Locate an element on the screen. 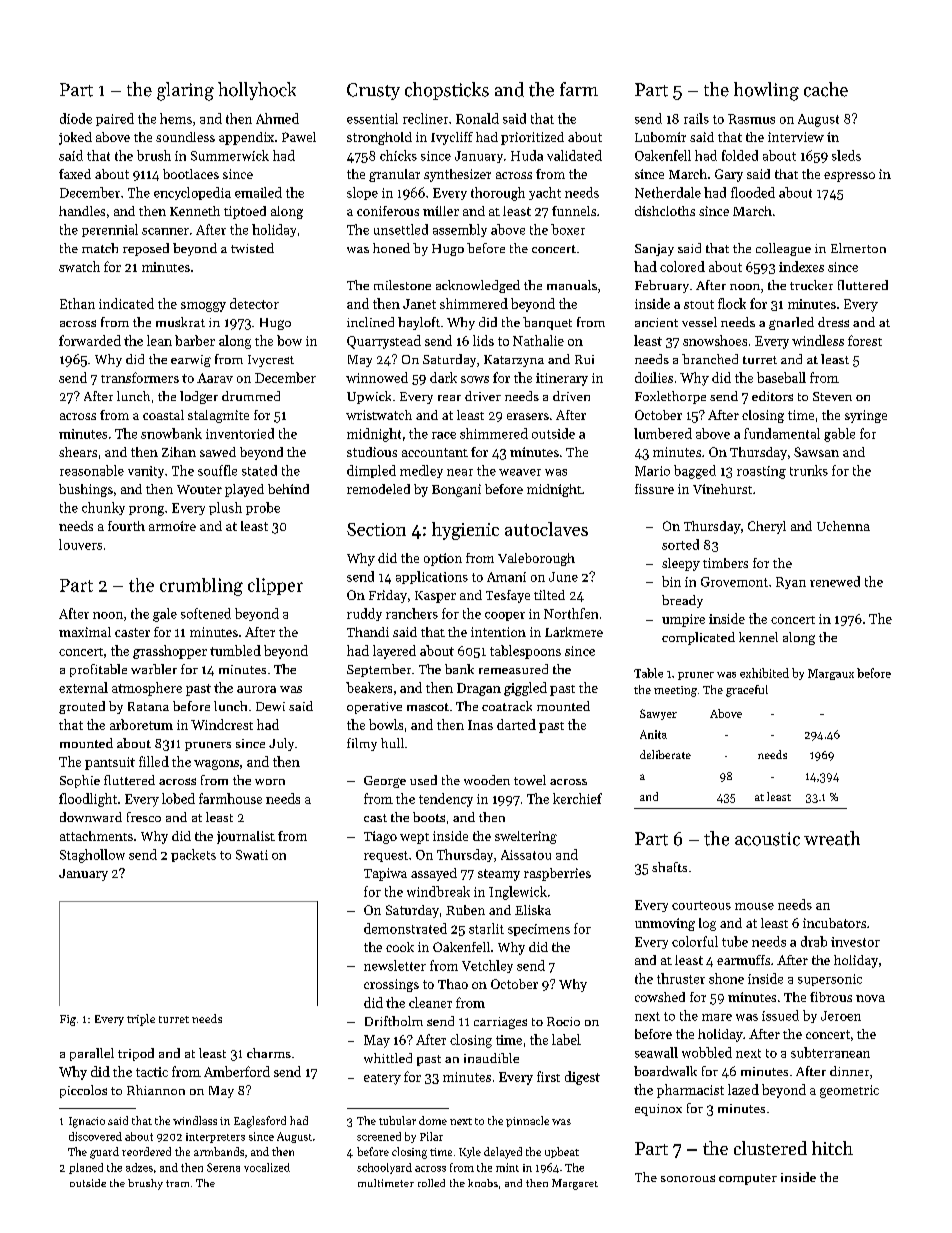  hems is located at coordinates (176, 118).
